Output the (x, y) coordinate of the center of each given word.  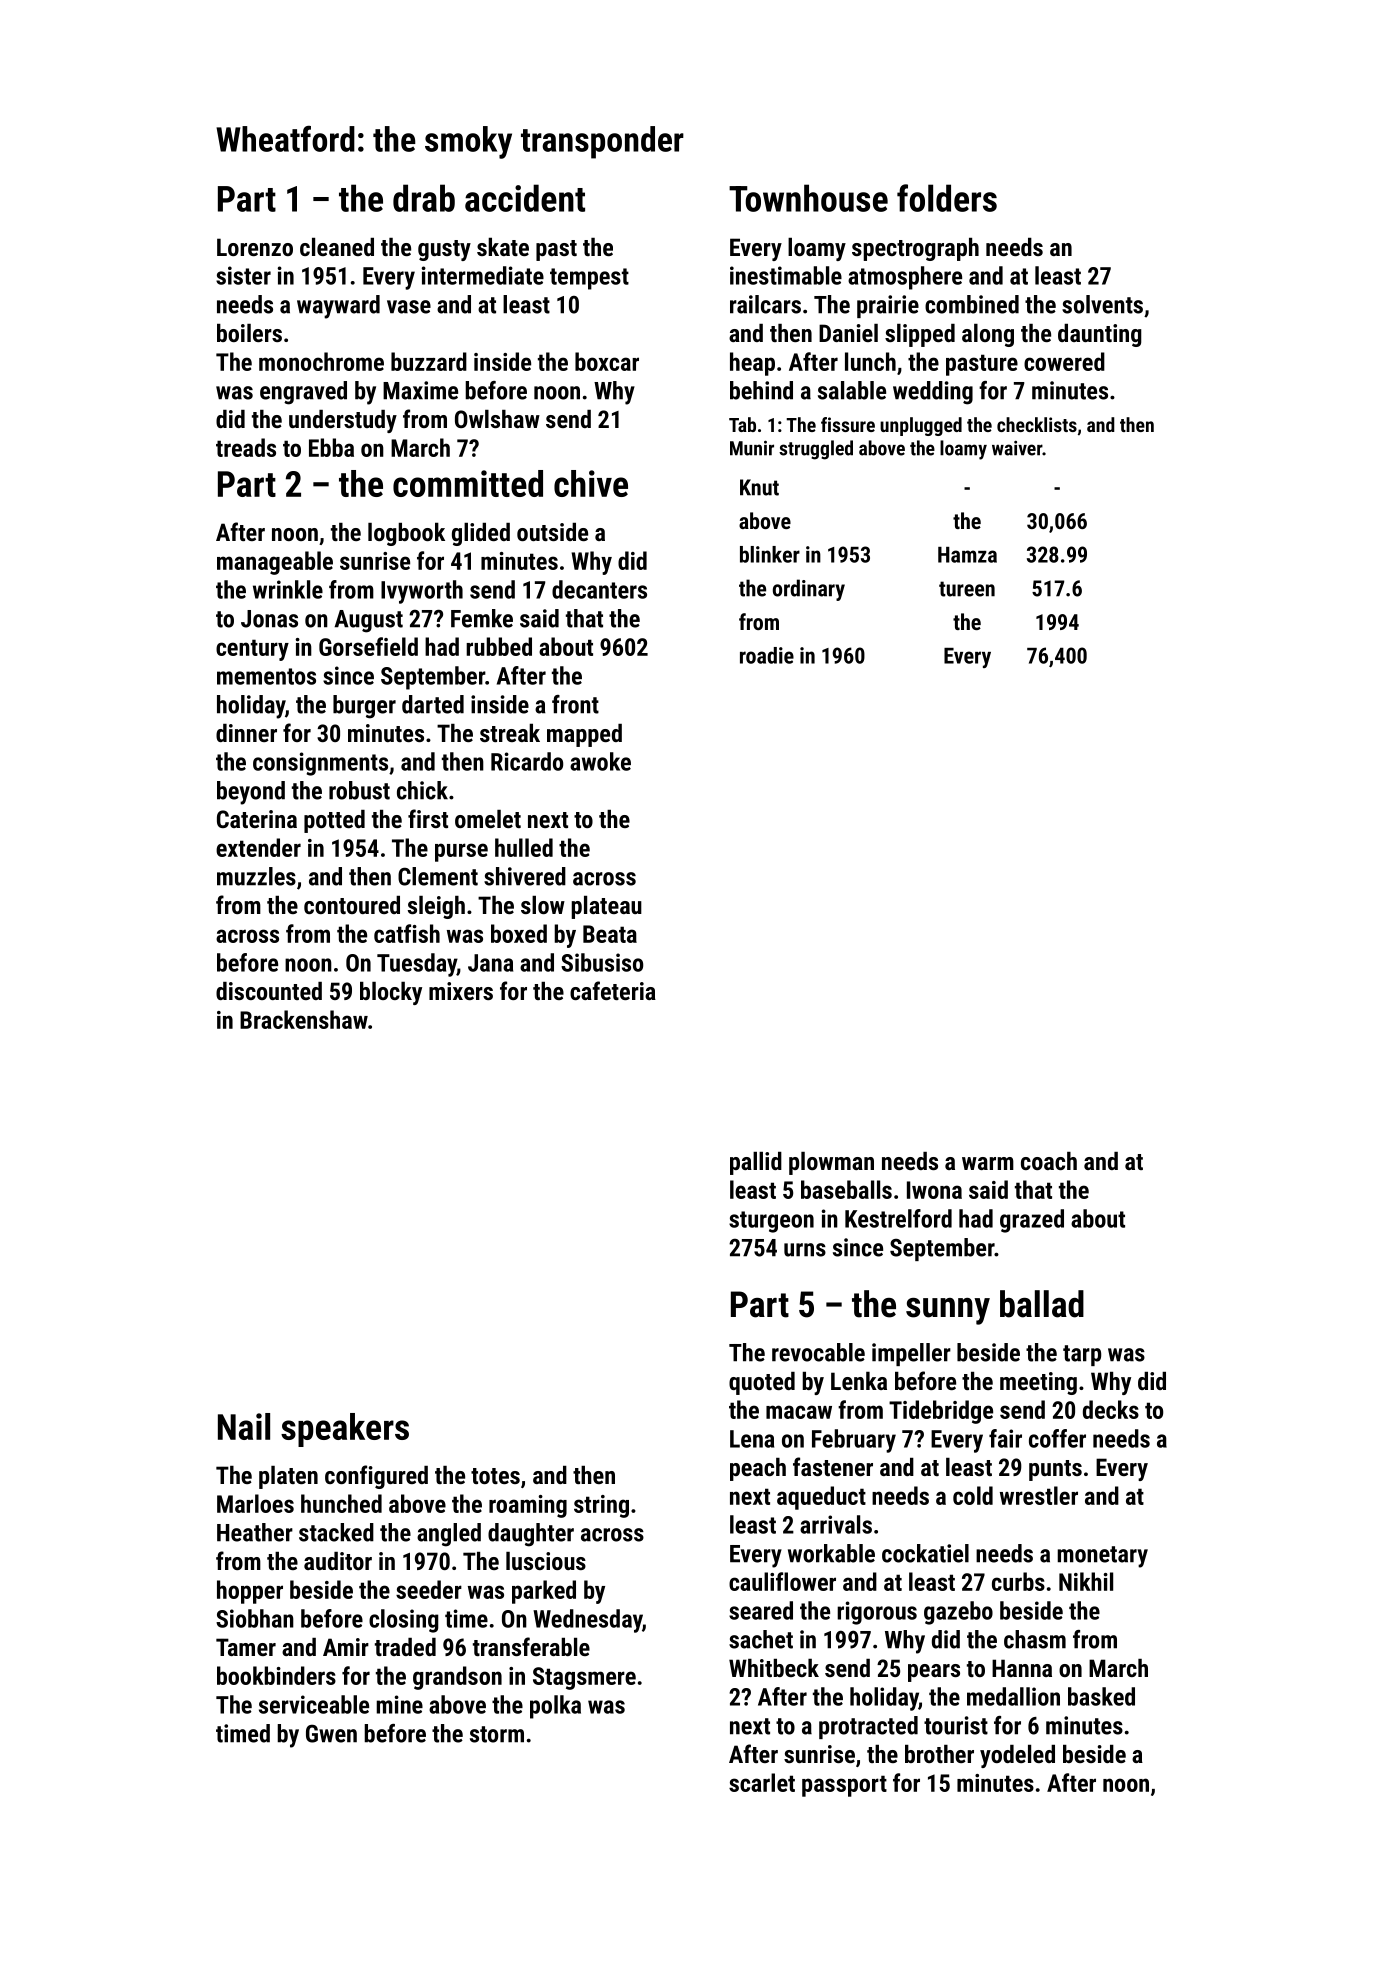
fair (1005, 1438)
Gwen (331, 1733)
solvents (1102, 304)
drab (424, 198)
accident (525, 198)
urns (805, 1250)
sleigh (436, 907)
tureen (967, 589)
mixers (461, 991)
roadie (767, 655)
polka (555, 1707)
